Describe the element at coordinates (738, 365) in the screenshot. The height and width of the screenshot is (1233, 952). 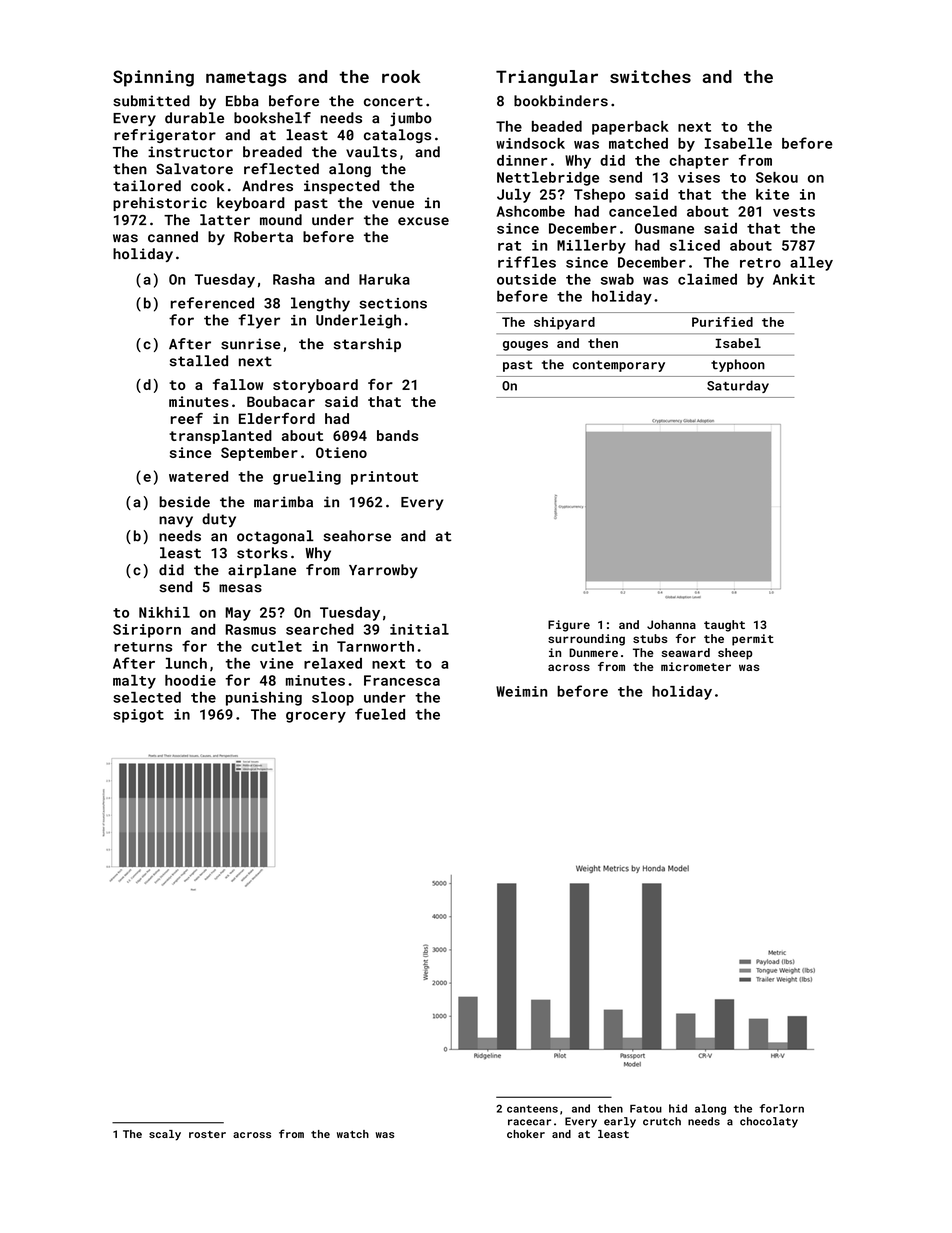
I see `typhoon` at that location.
